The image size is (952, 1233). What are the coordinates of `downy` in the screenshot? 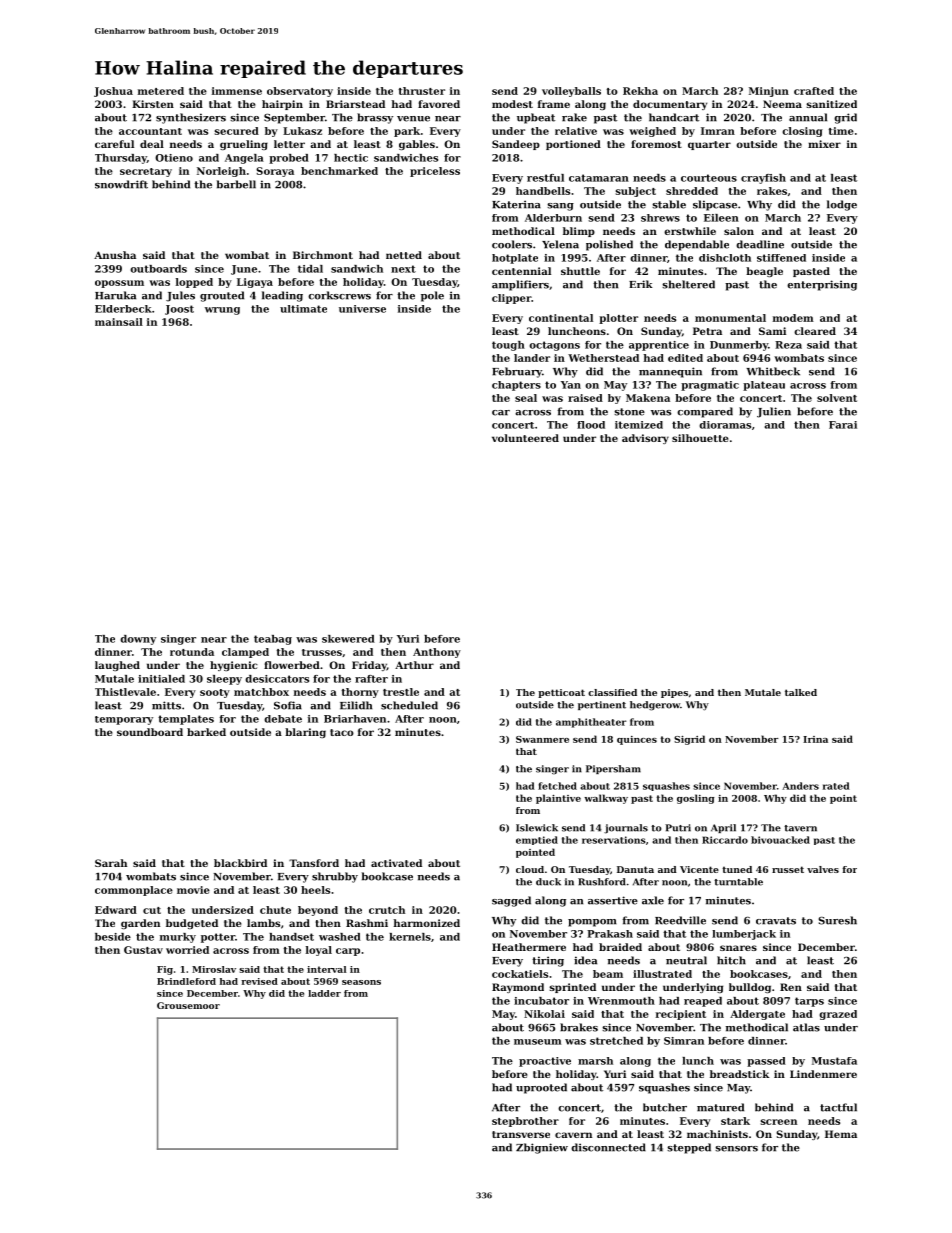 It's located at (138, 640).
